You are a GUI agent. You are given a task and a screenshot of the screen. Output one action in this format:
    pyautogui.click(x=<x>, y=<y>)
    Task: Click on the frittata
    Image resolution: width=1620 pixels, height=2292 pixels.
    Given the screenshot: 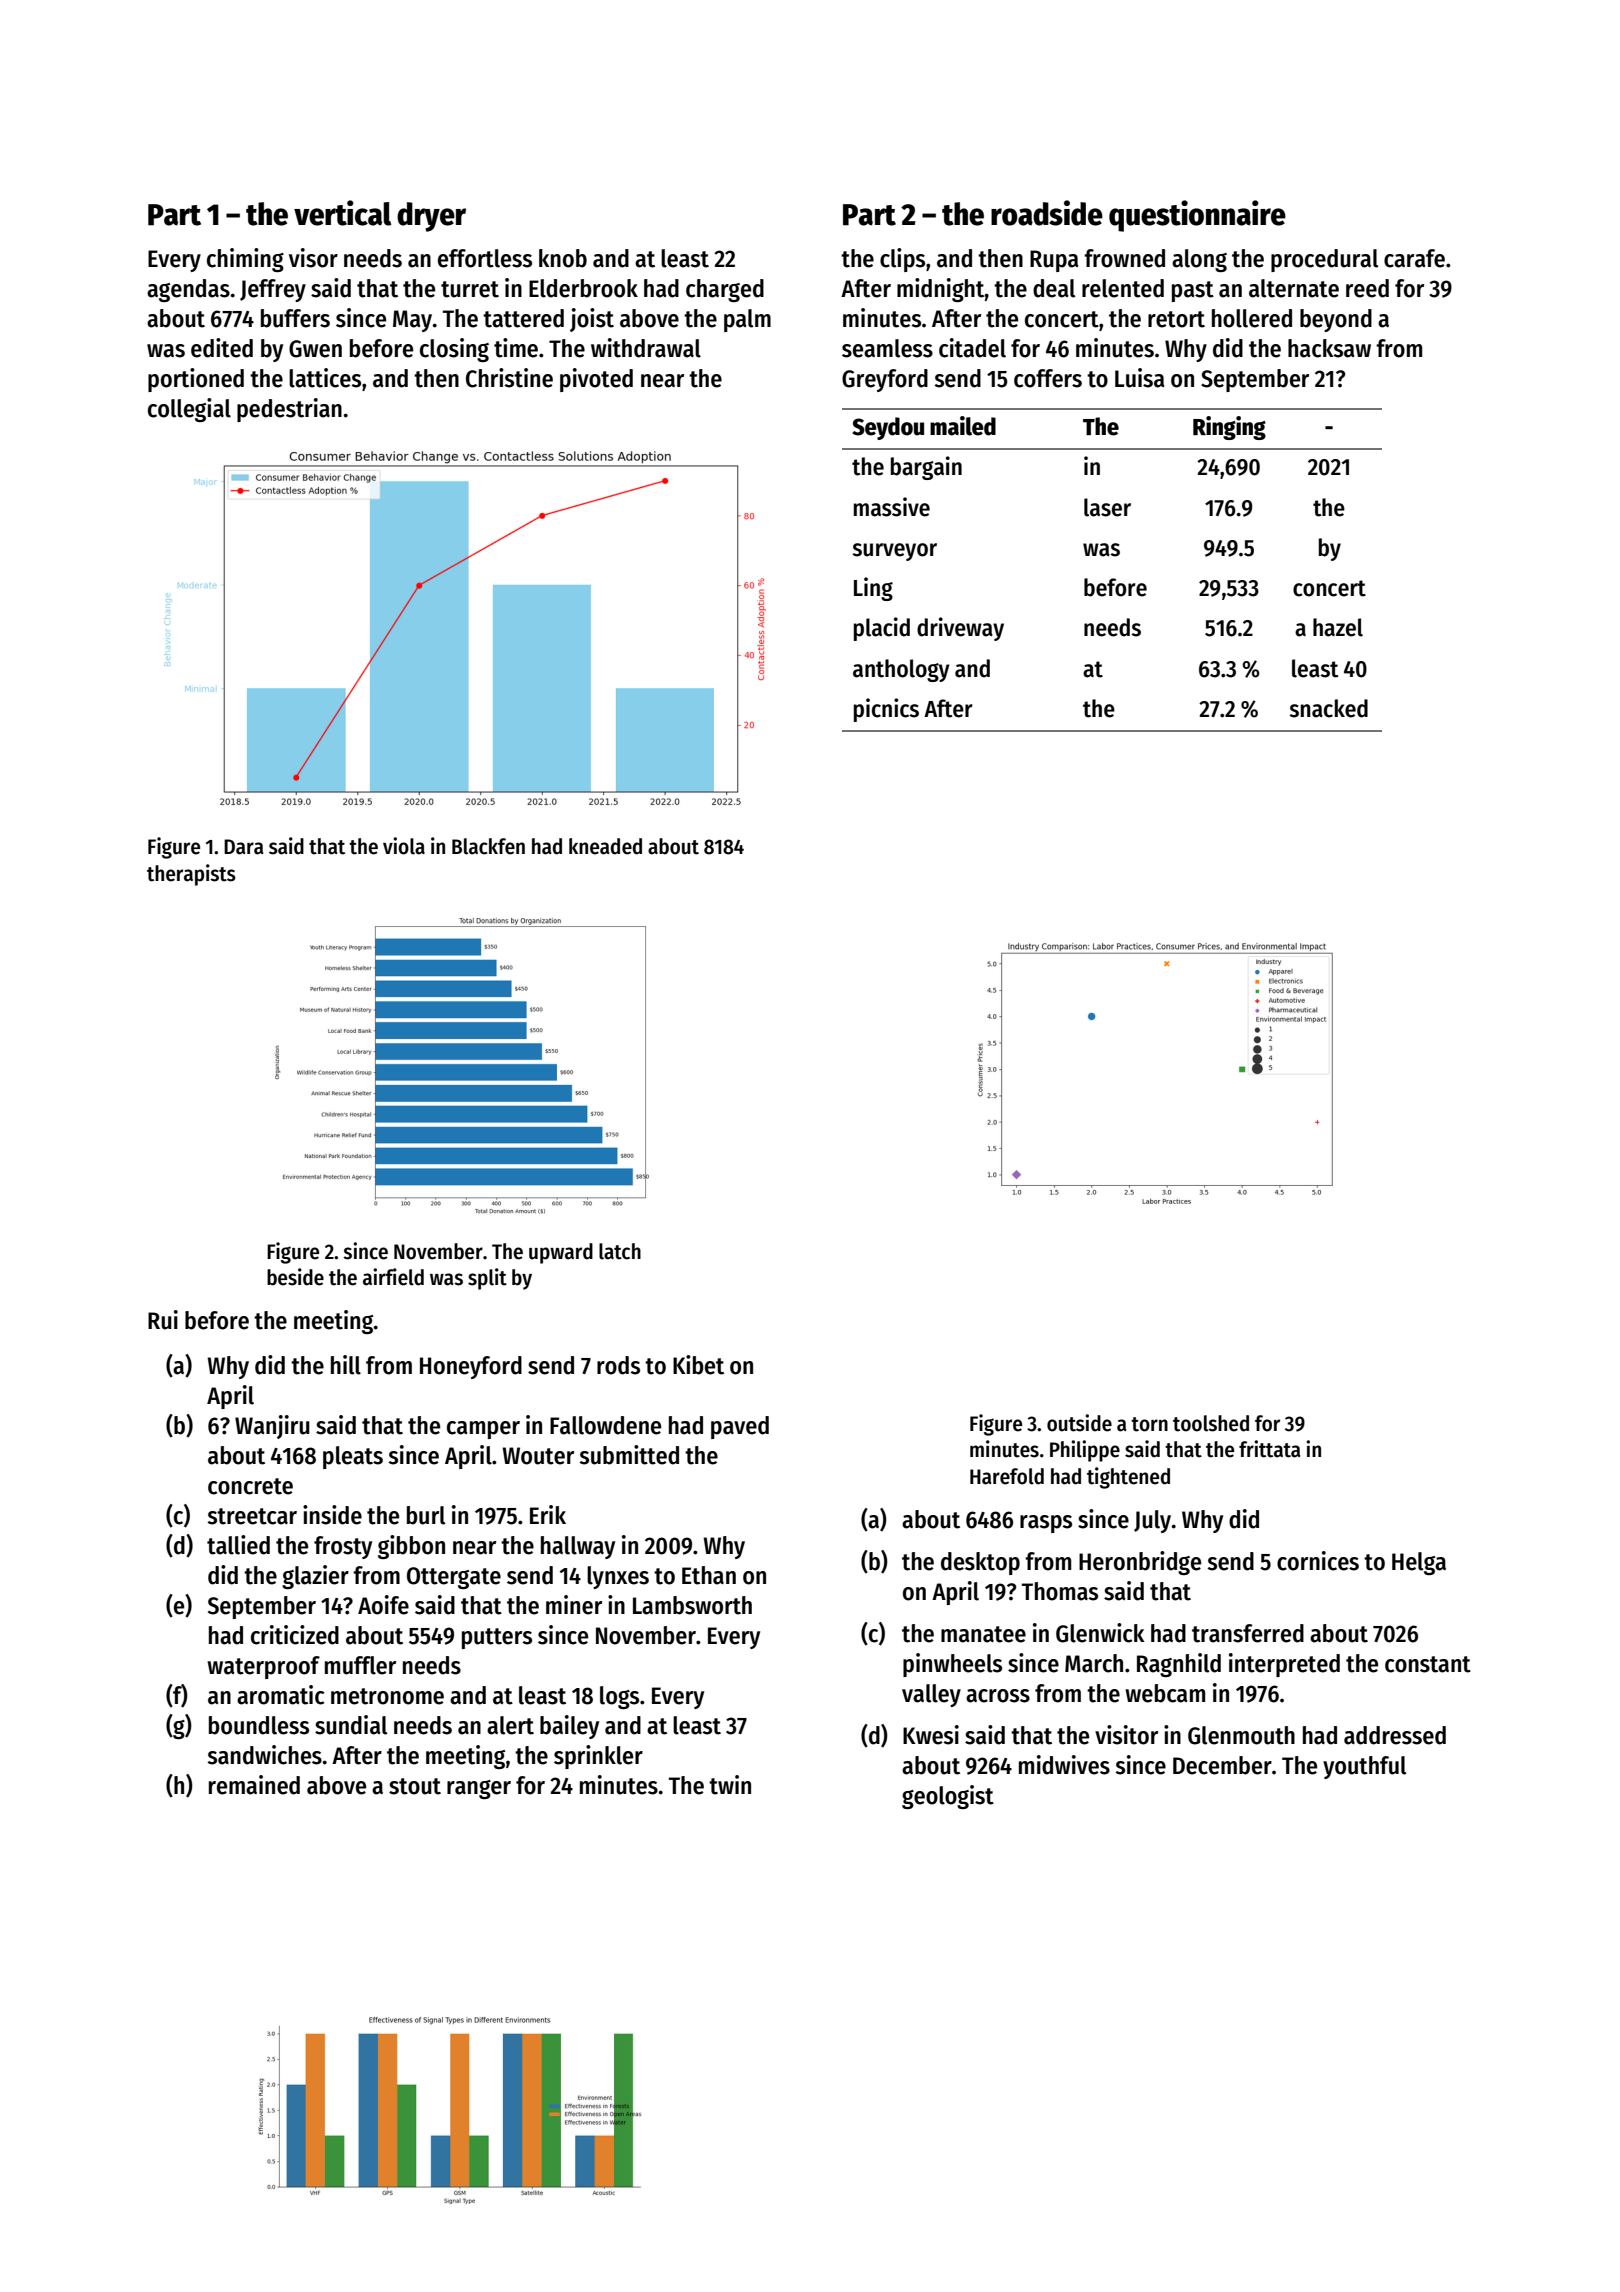 What is the action you would take?
    pyautogui.click(x=1270, y=1449)
